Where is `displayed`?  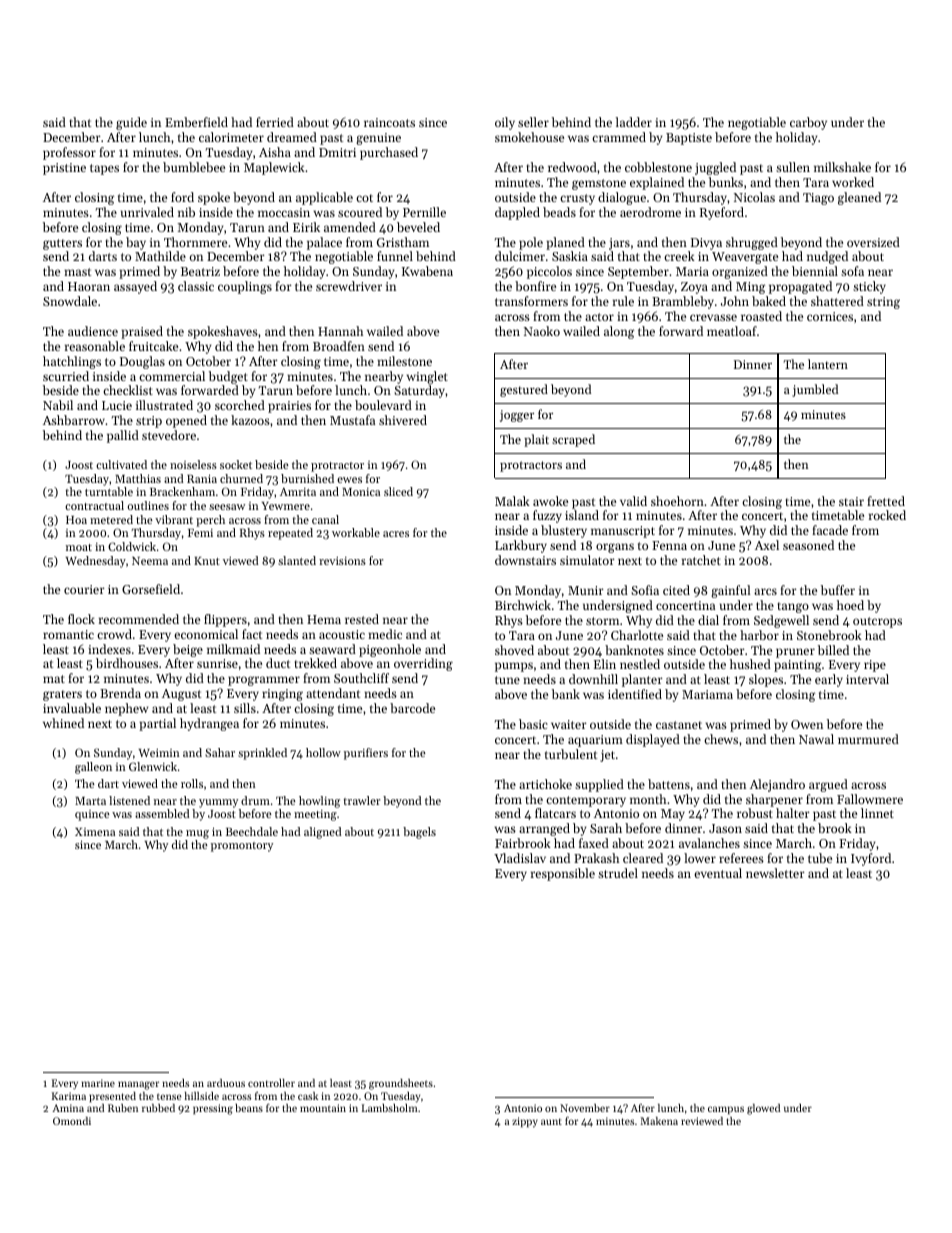
displayed is located at coordinates (653, 740).
